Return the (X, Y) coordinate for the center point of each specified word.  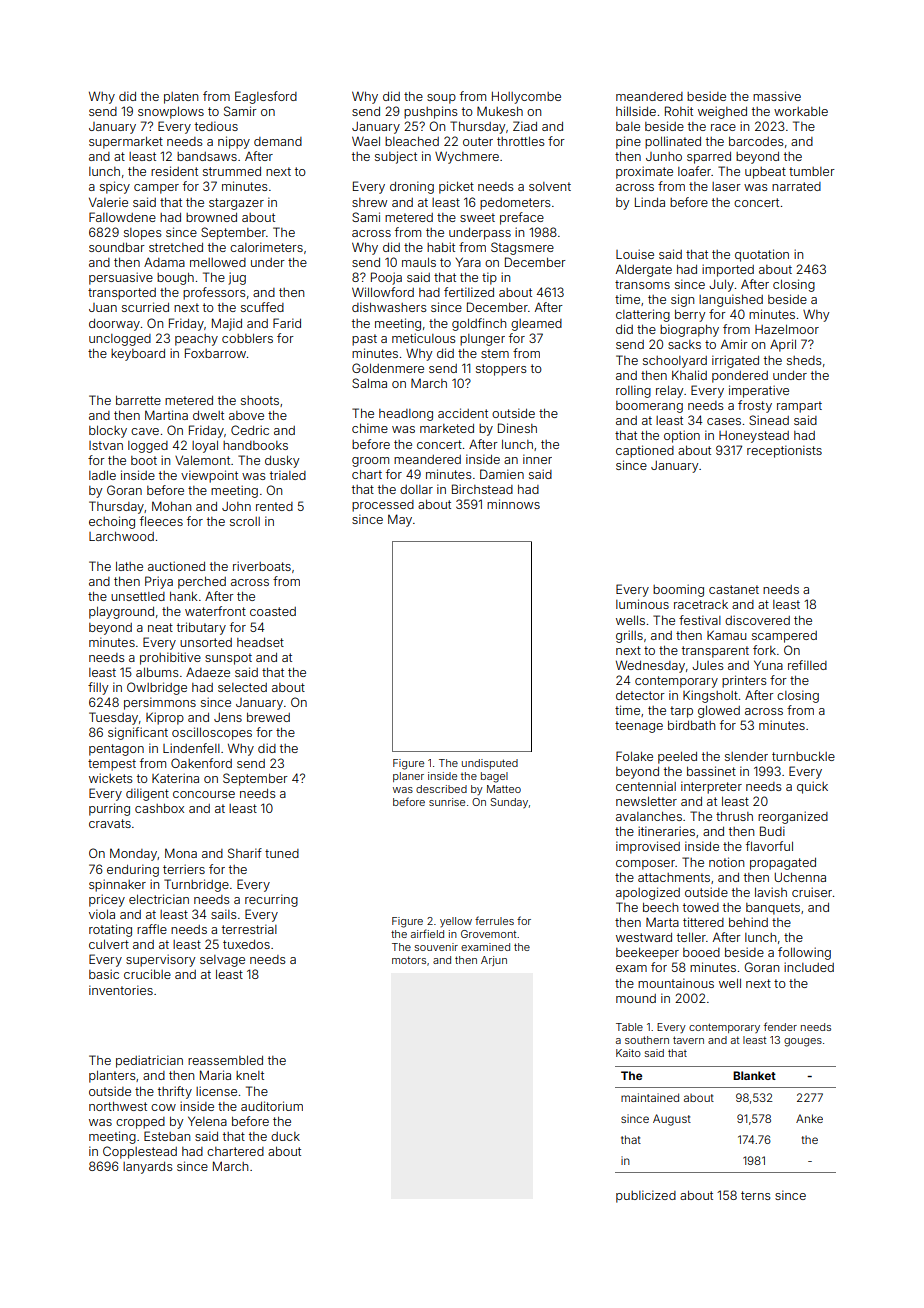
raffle (152, 929)
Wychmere (467, 157)
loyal (205, 447)
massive (777, 96)
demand (278, 141)
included (809, 967)
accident (463, 413)
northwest (118, 1106)
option (682, 436)
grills (629, 636)
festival (700, 620)
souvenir (436, 947)
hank (183, 596)
